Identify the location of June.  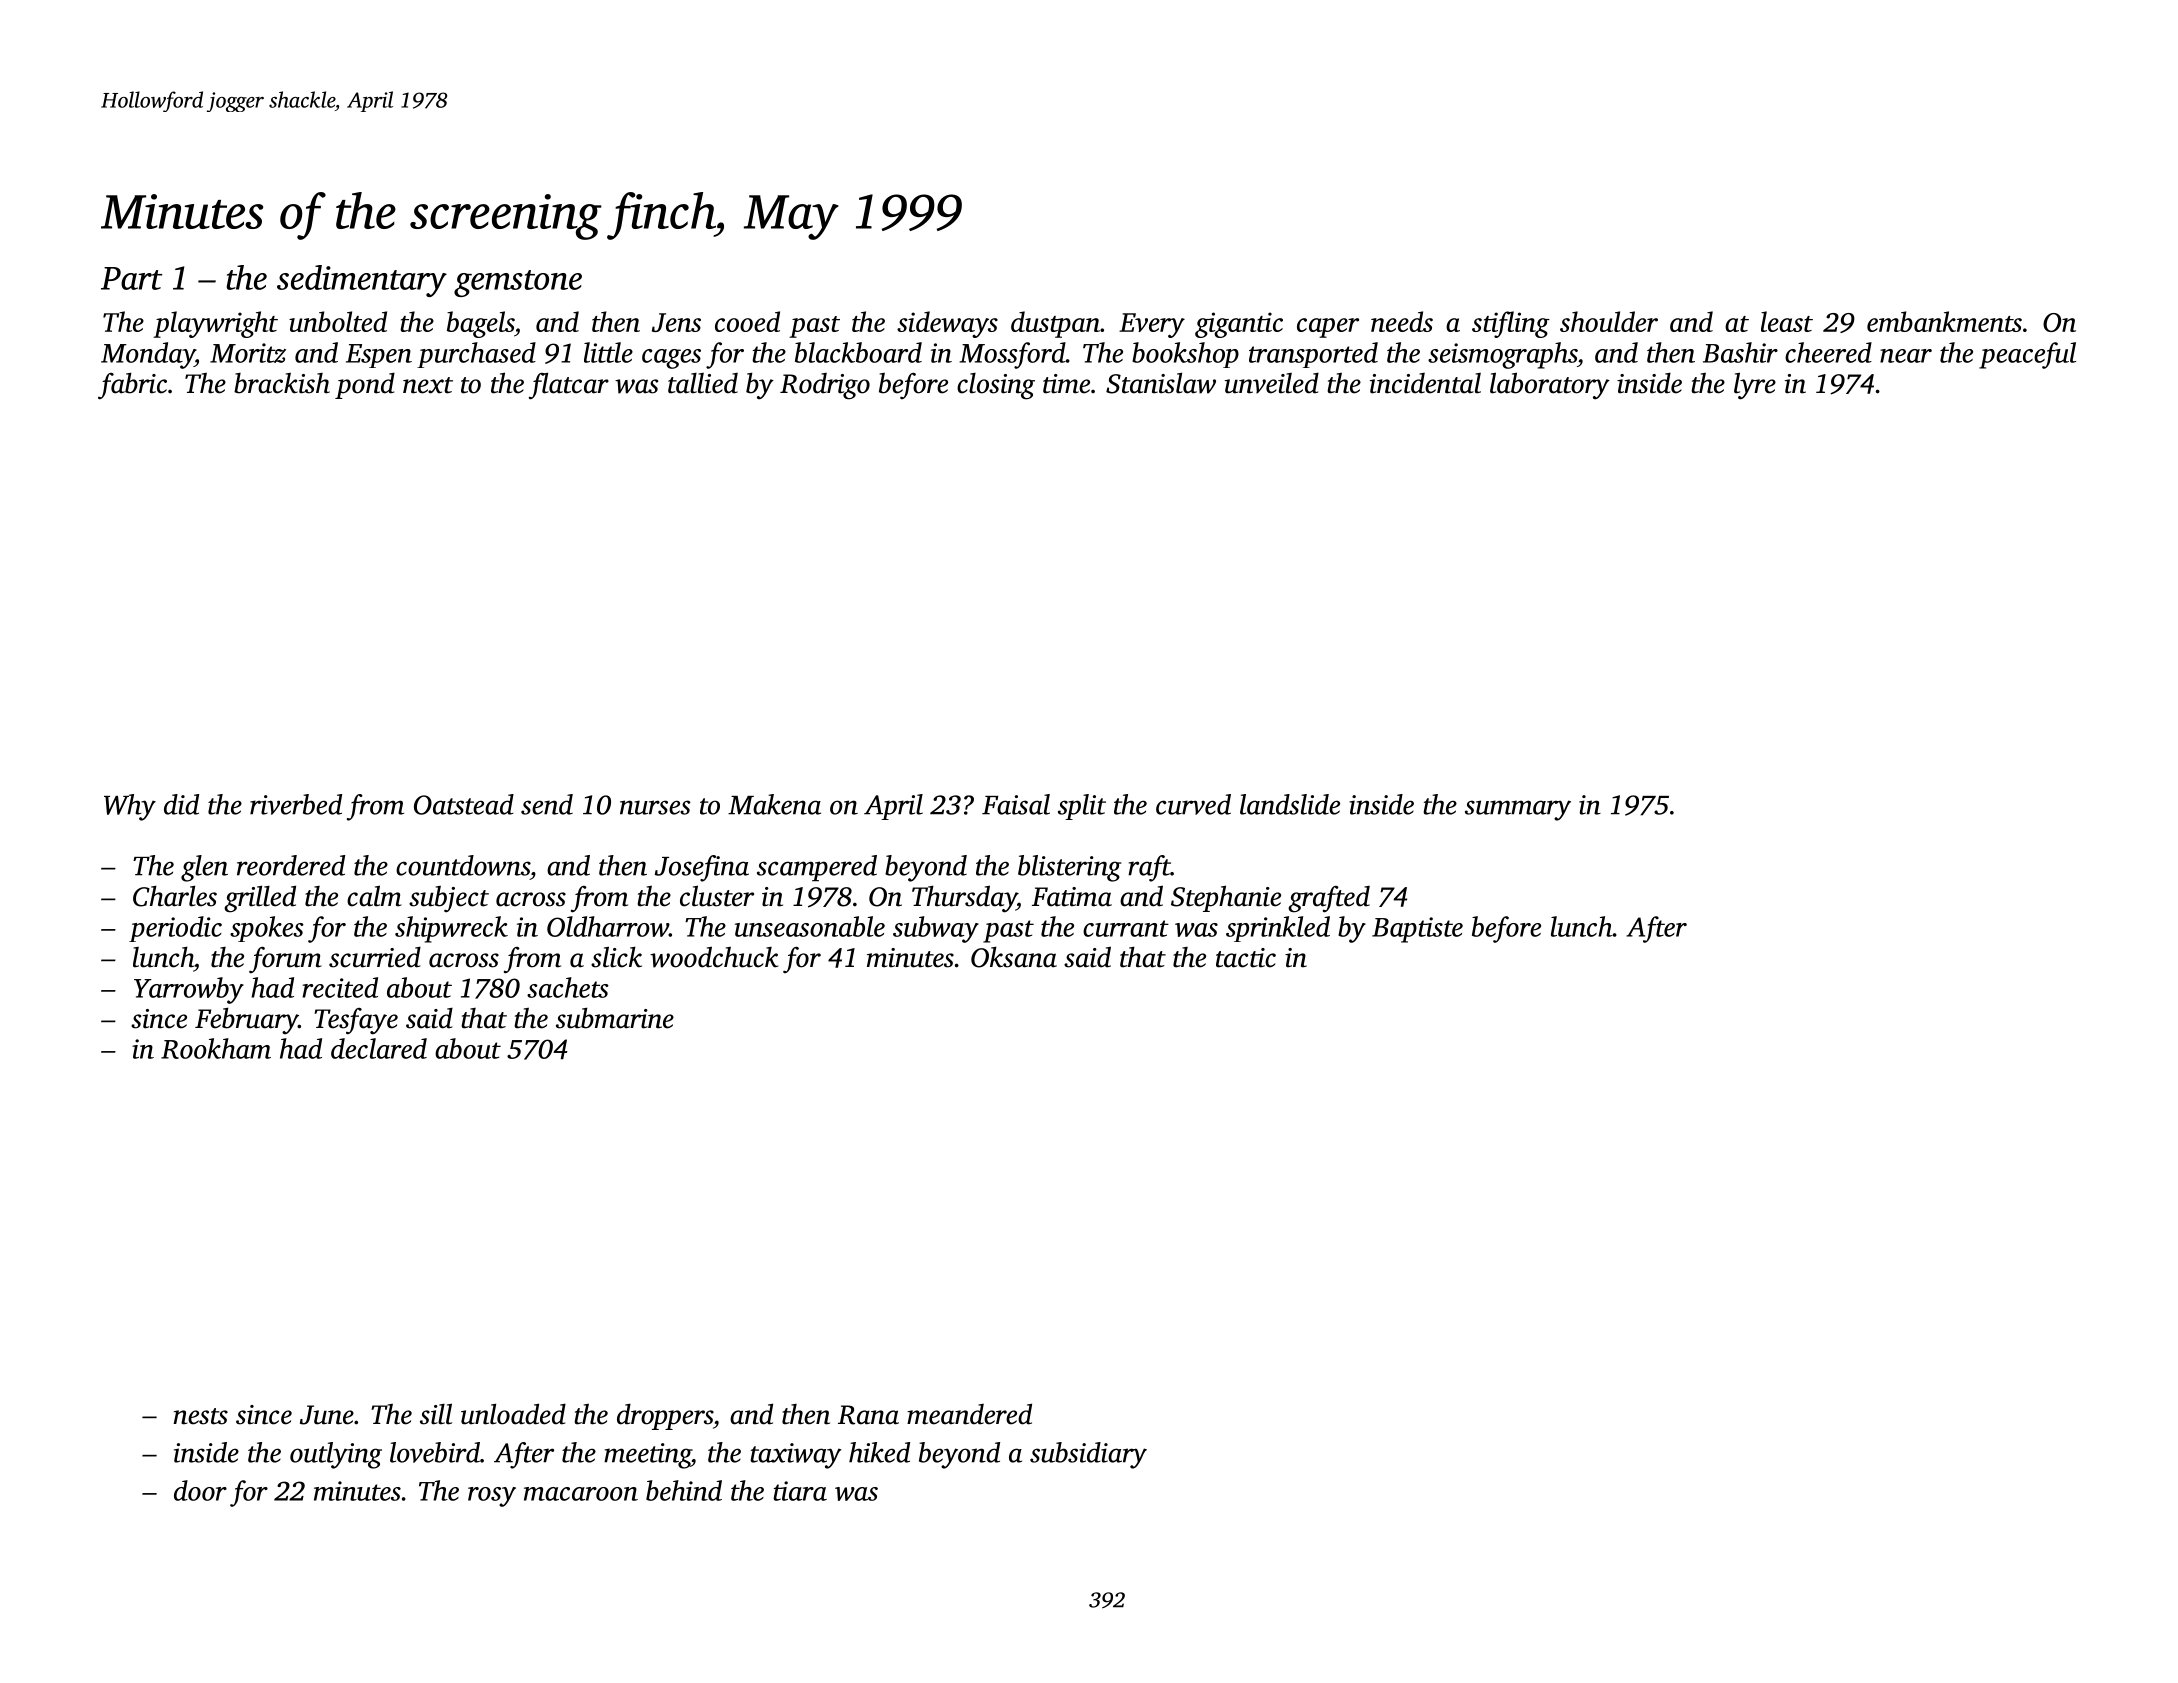
(327, 1415).
